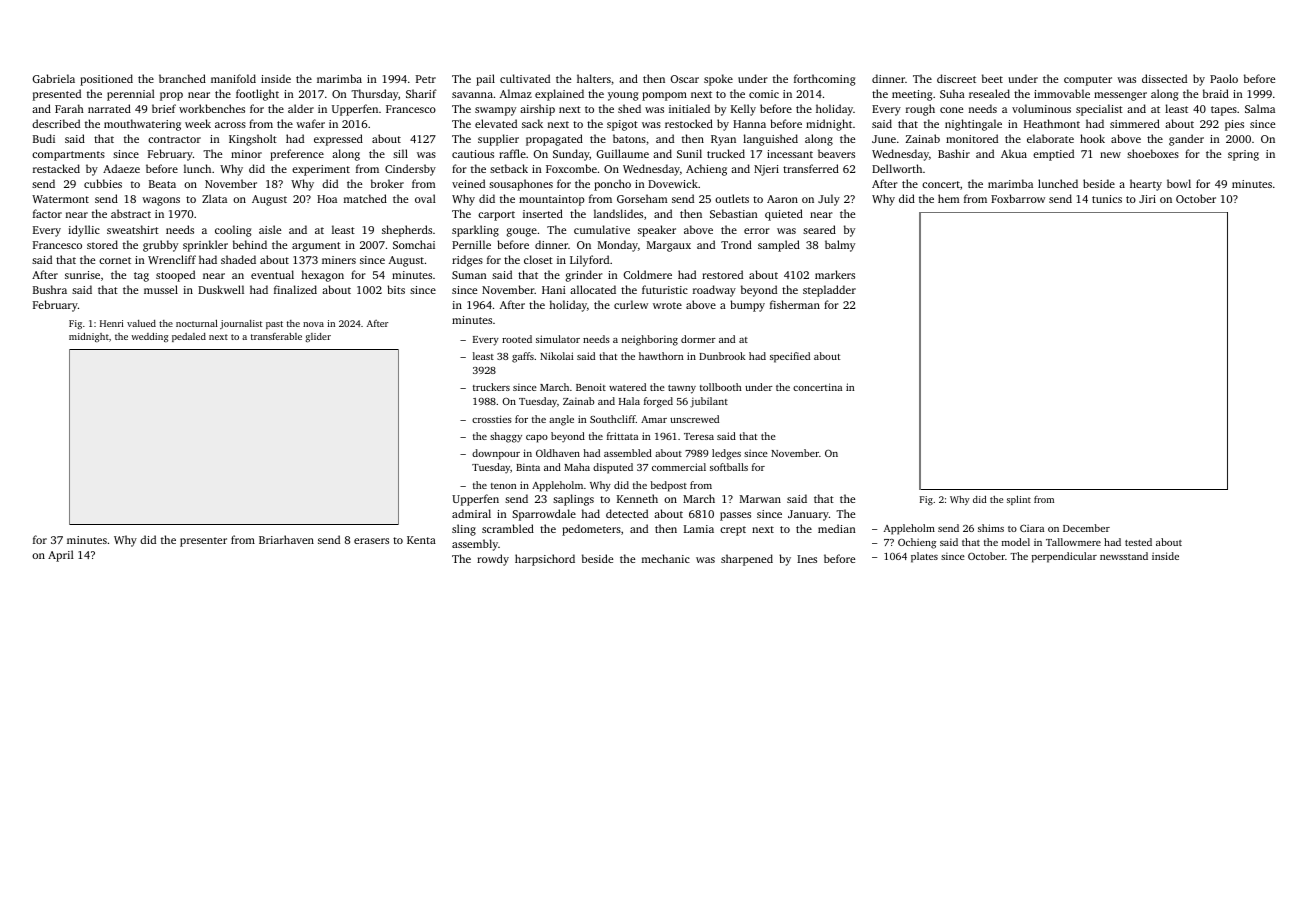 Image resolution: width=1308 pixels, height=924 pixels. I want to click on April, so click(61, 556).
